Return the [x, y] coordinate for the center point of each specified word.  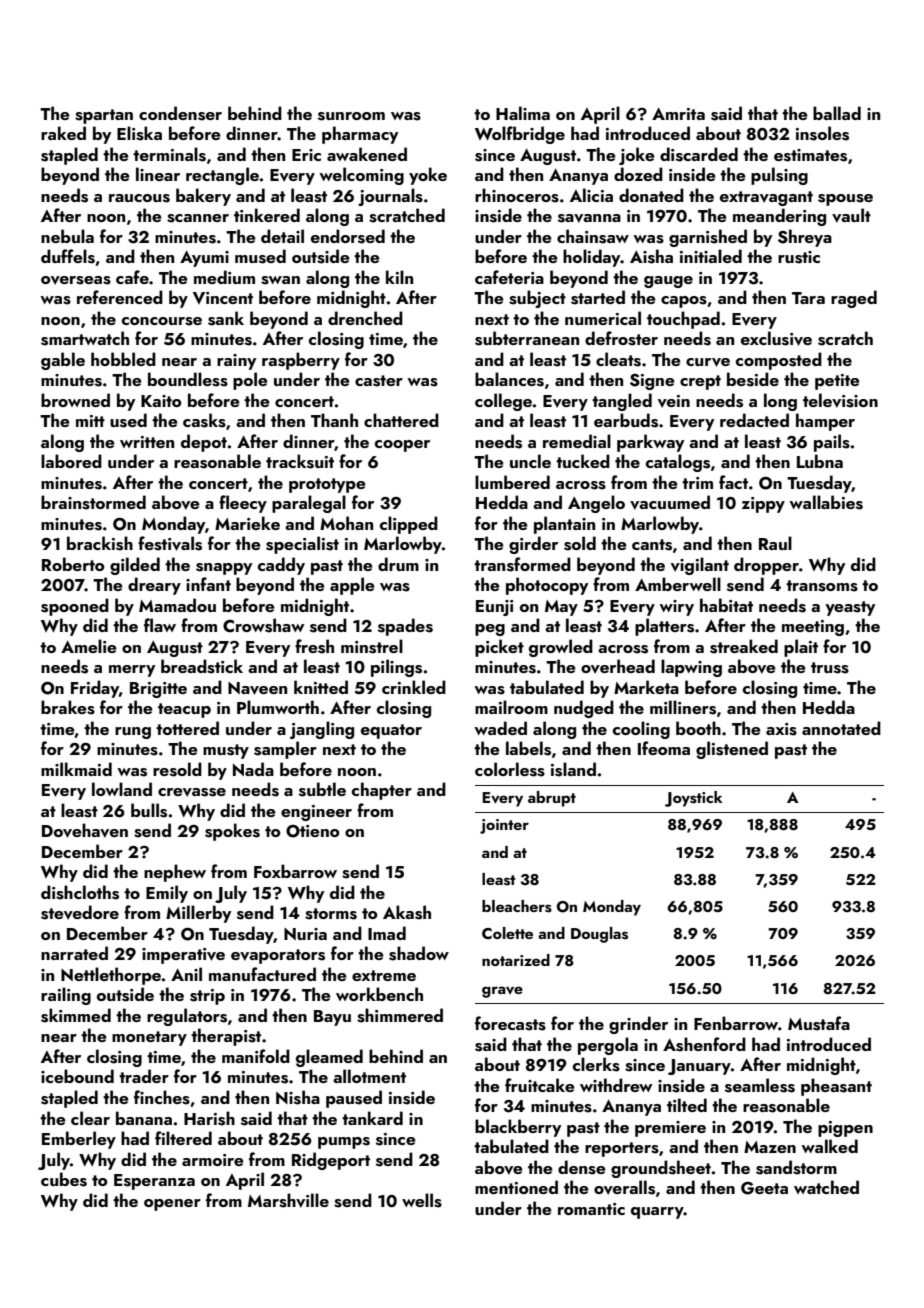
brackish [100, 543]
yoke [428, 176]
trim [697, 483]
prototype [327, 485]
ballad [837, 113]
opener [172, 1205]
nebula [67, 236]
